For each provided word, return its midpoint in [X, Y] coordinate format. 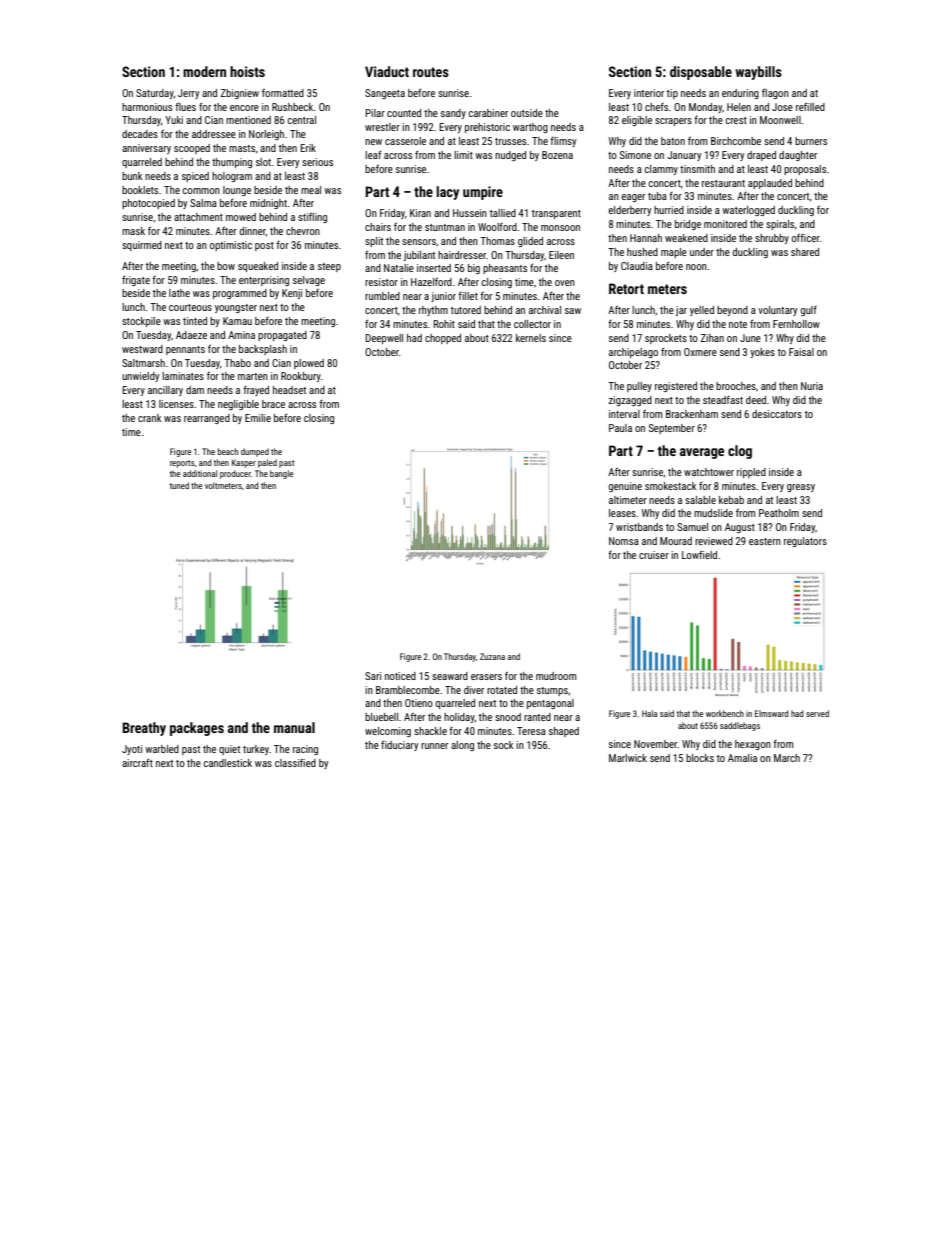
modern [204, 71]
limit [463, 155]
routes [431, 72]
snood [508, 717]
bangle [281, 474]
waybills [758, 73]
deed [756, 400]
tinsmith [697, 169]
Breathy [144, 729]
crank [150, 418]
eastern [765, 541]
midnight [268, 204]
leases [622, 513]
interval [624, 414]
